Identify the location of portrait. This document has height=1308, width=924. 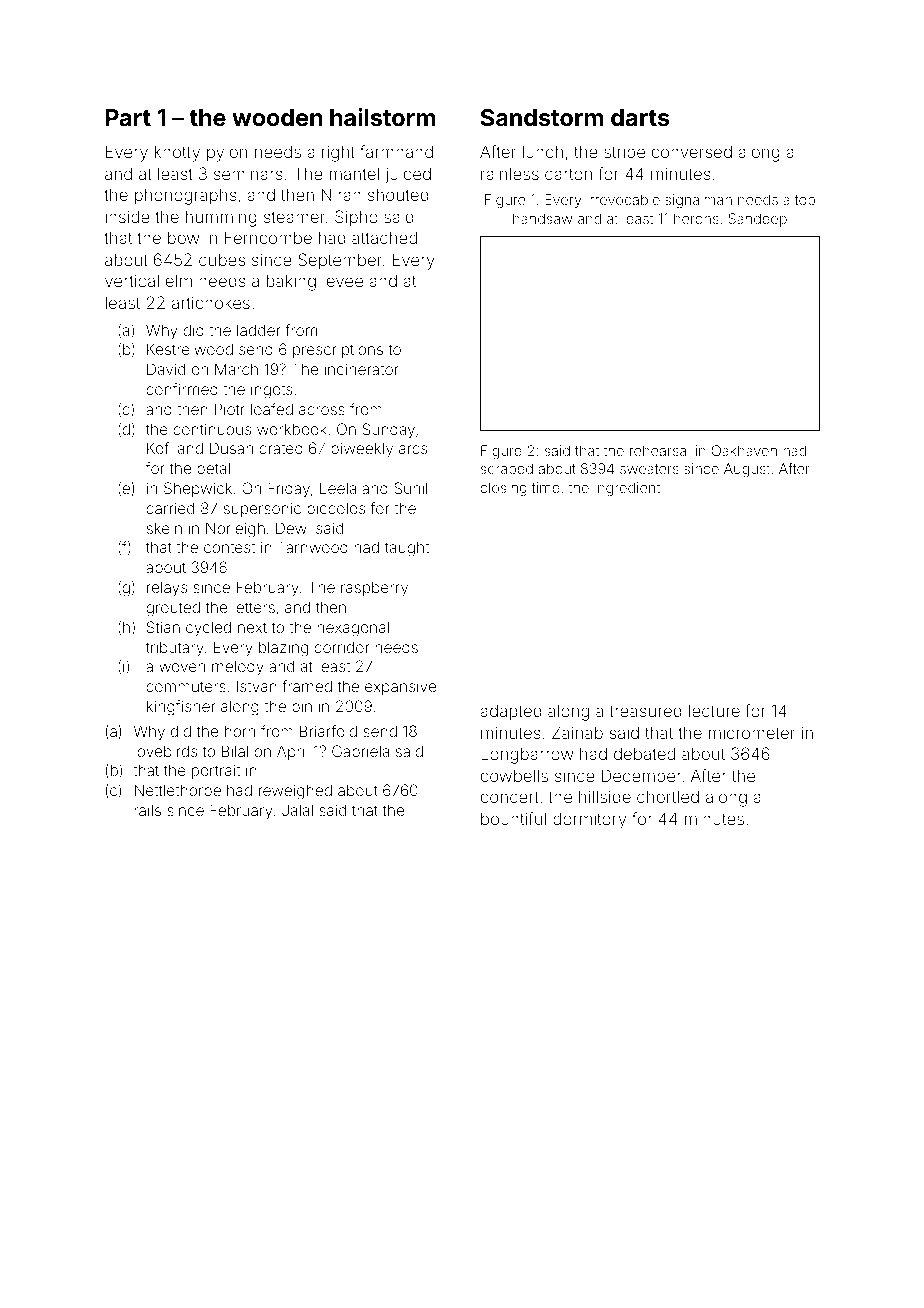
(216, 771).
